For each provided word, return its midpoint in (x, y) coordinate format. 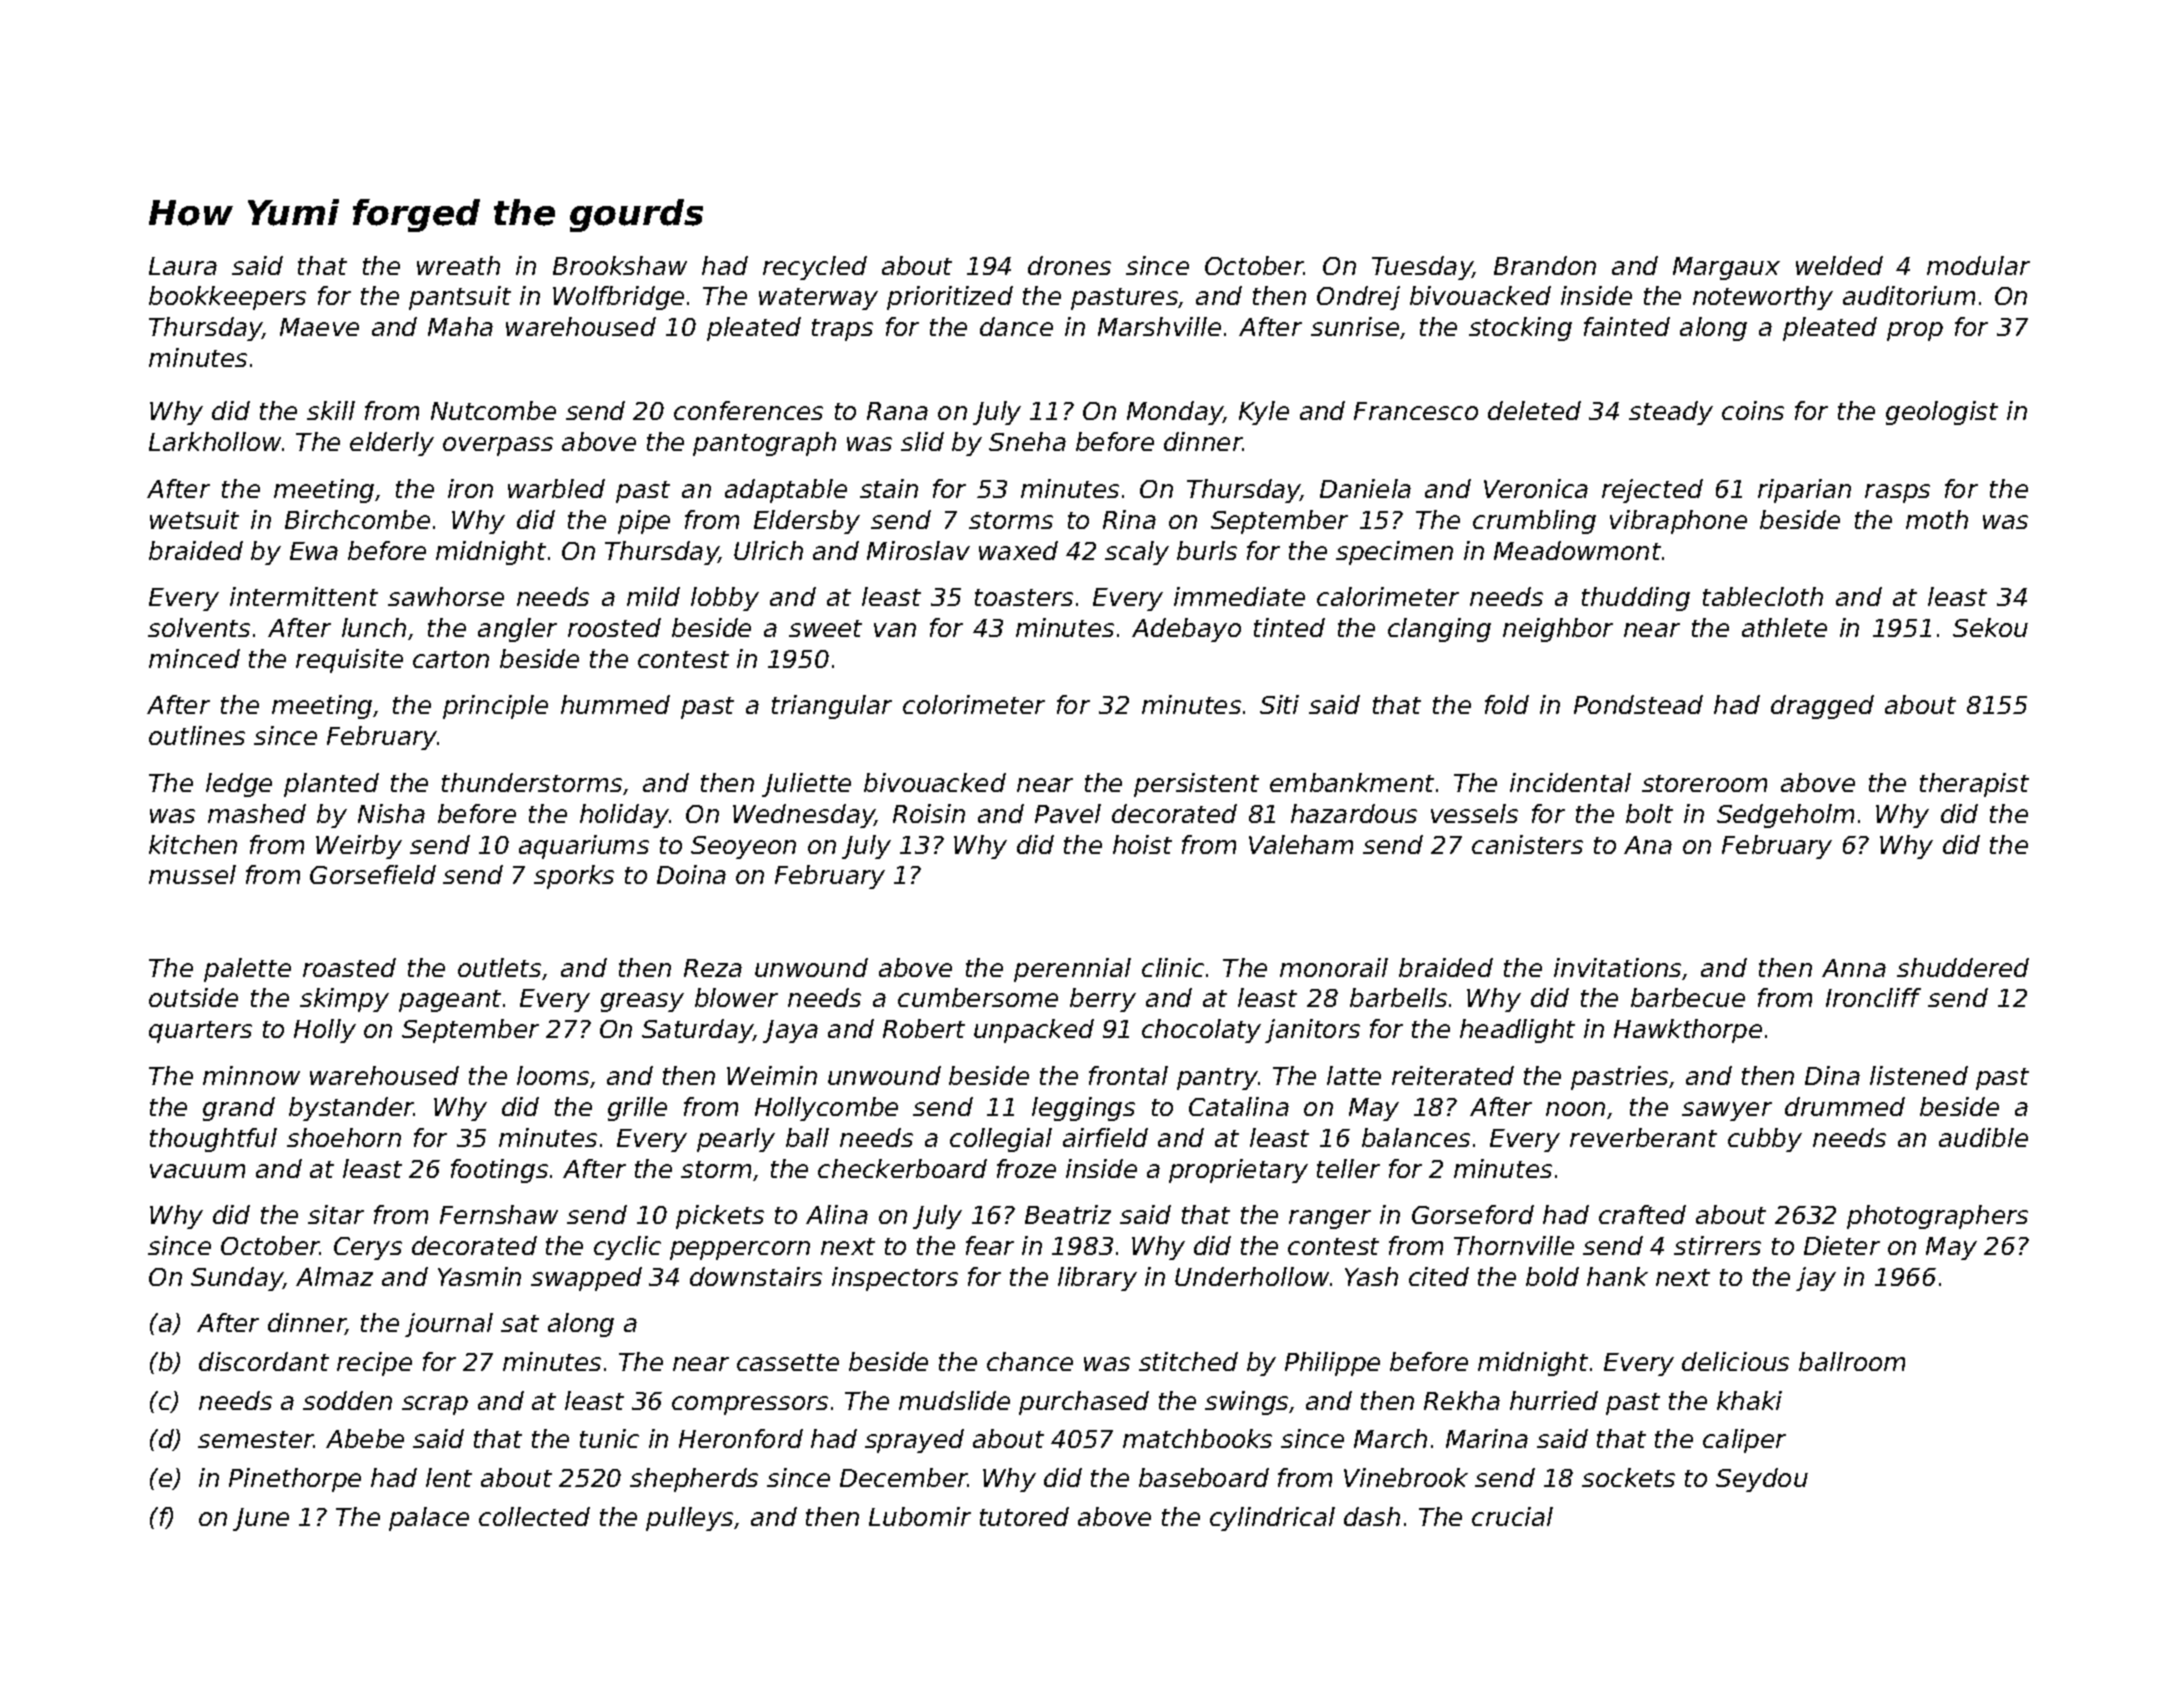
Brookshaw (620, 265)
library (1097, 1279)
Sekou (1990, 627)
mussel (192, 874)
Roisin (929, 813)
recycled (815, 268)
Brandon (1545, 265)
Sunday (237, 1279)
